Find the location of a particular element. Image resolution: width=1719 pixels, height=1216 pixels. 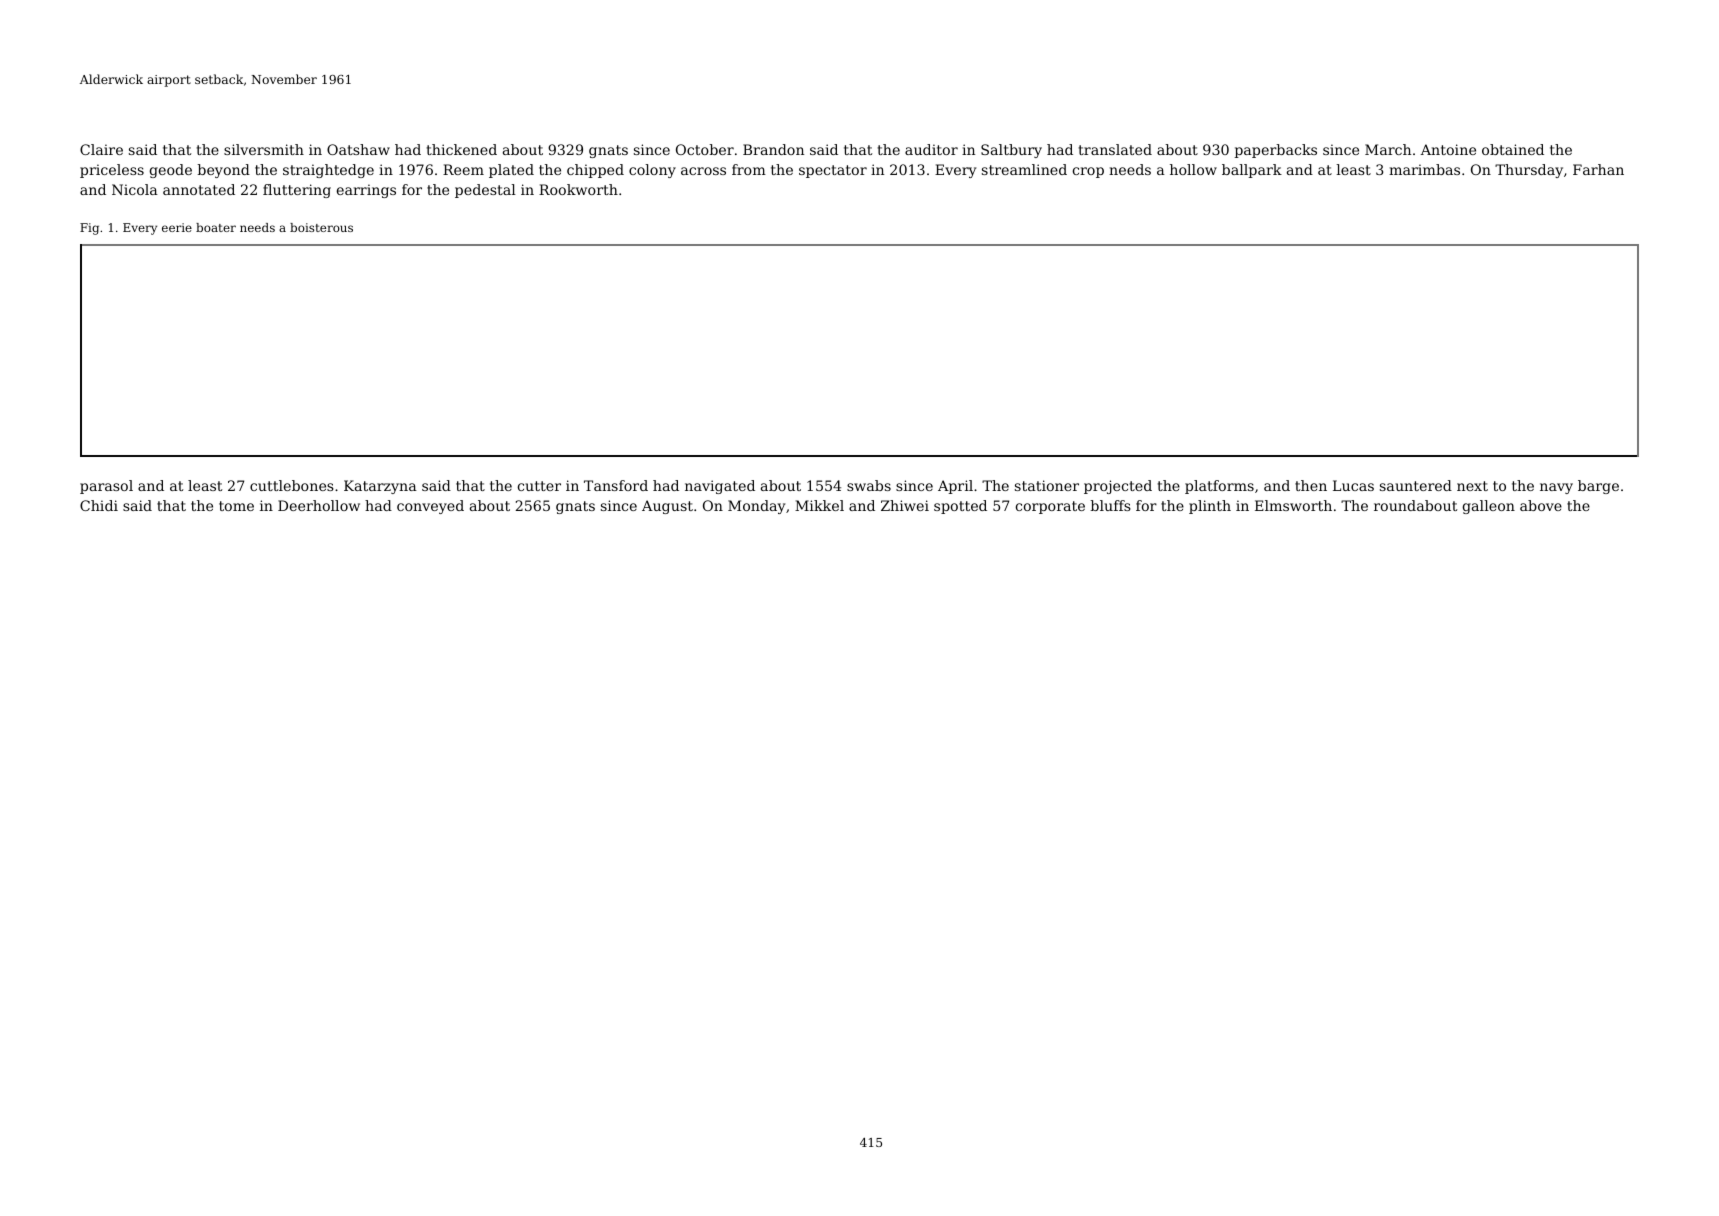

barge is located at coordinates (1598, 487).
